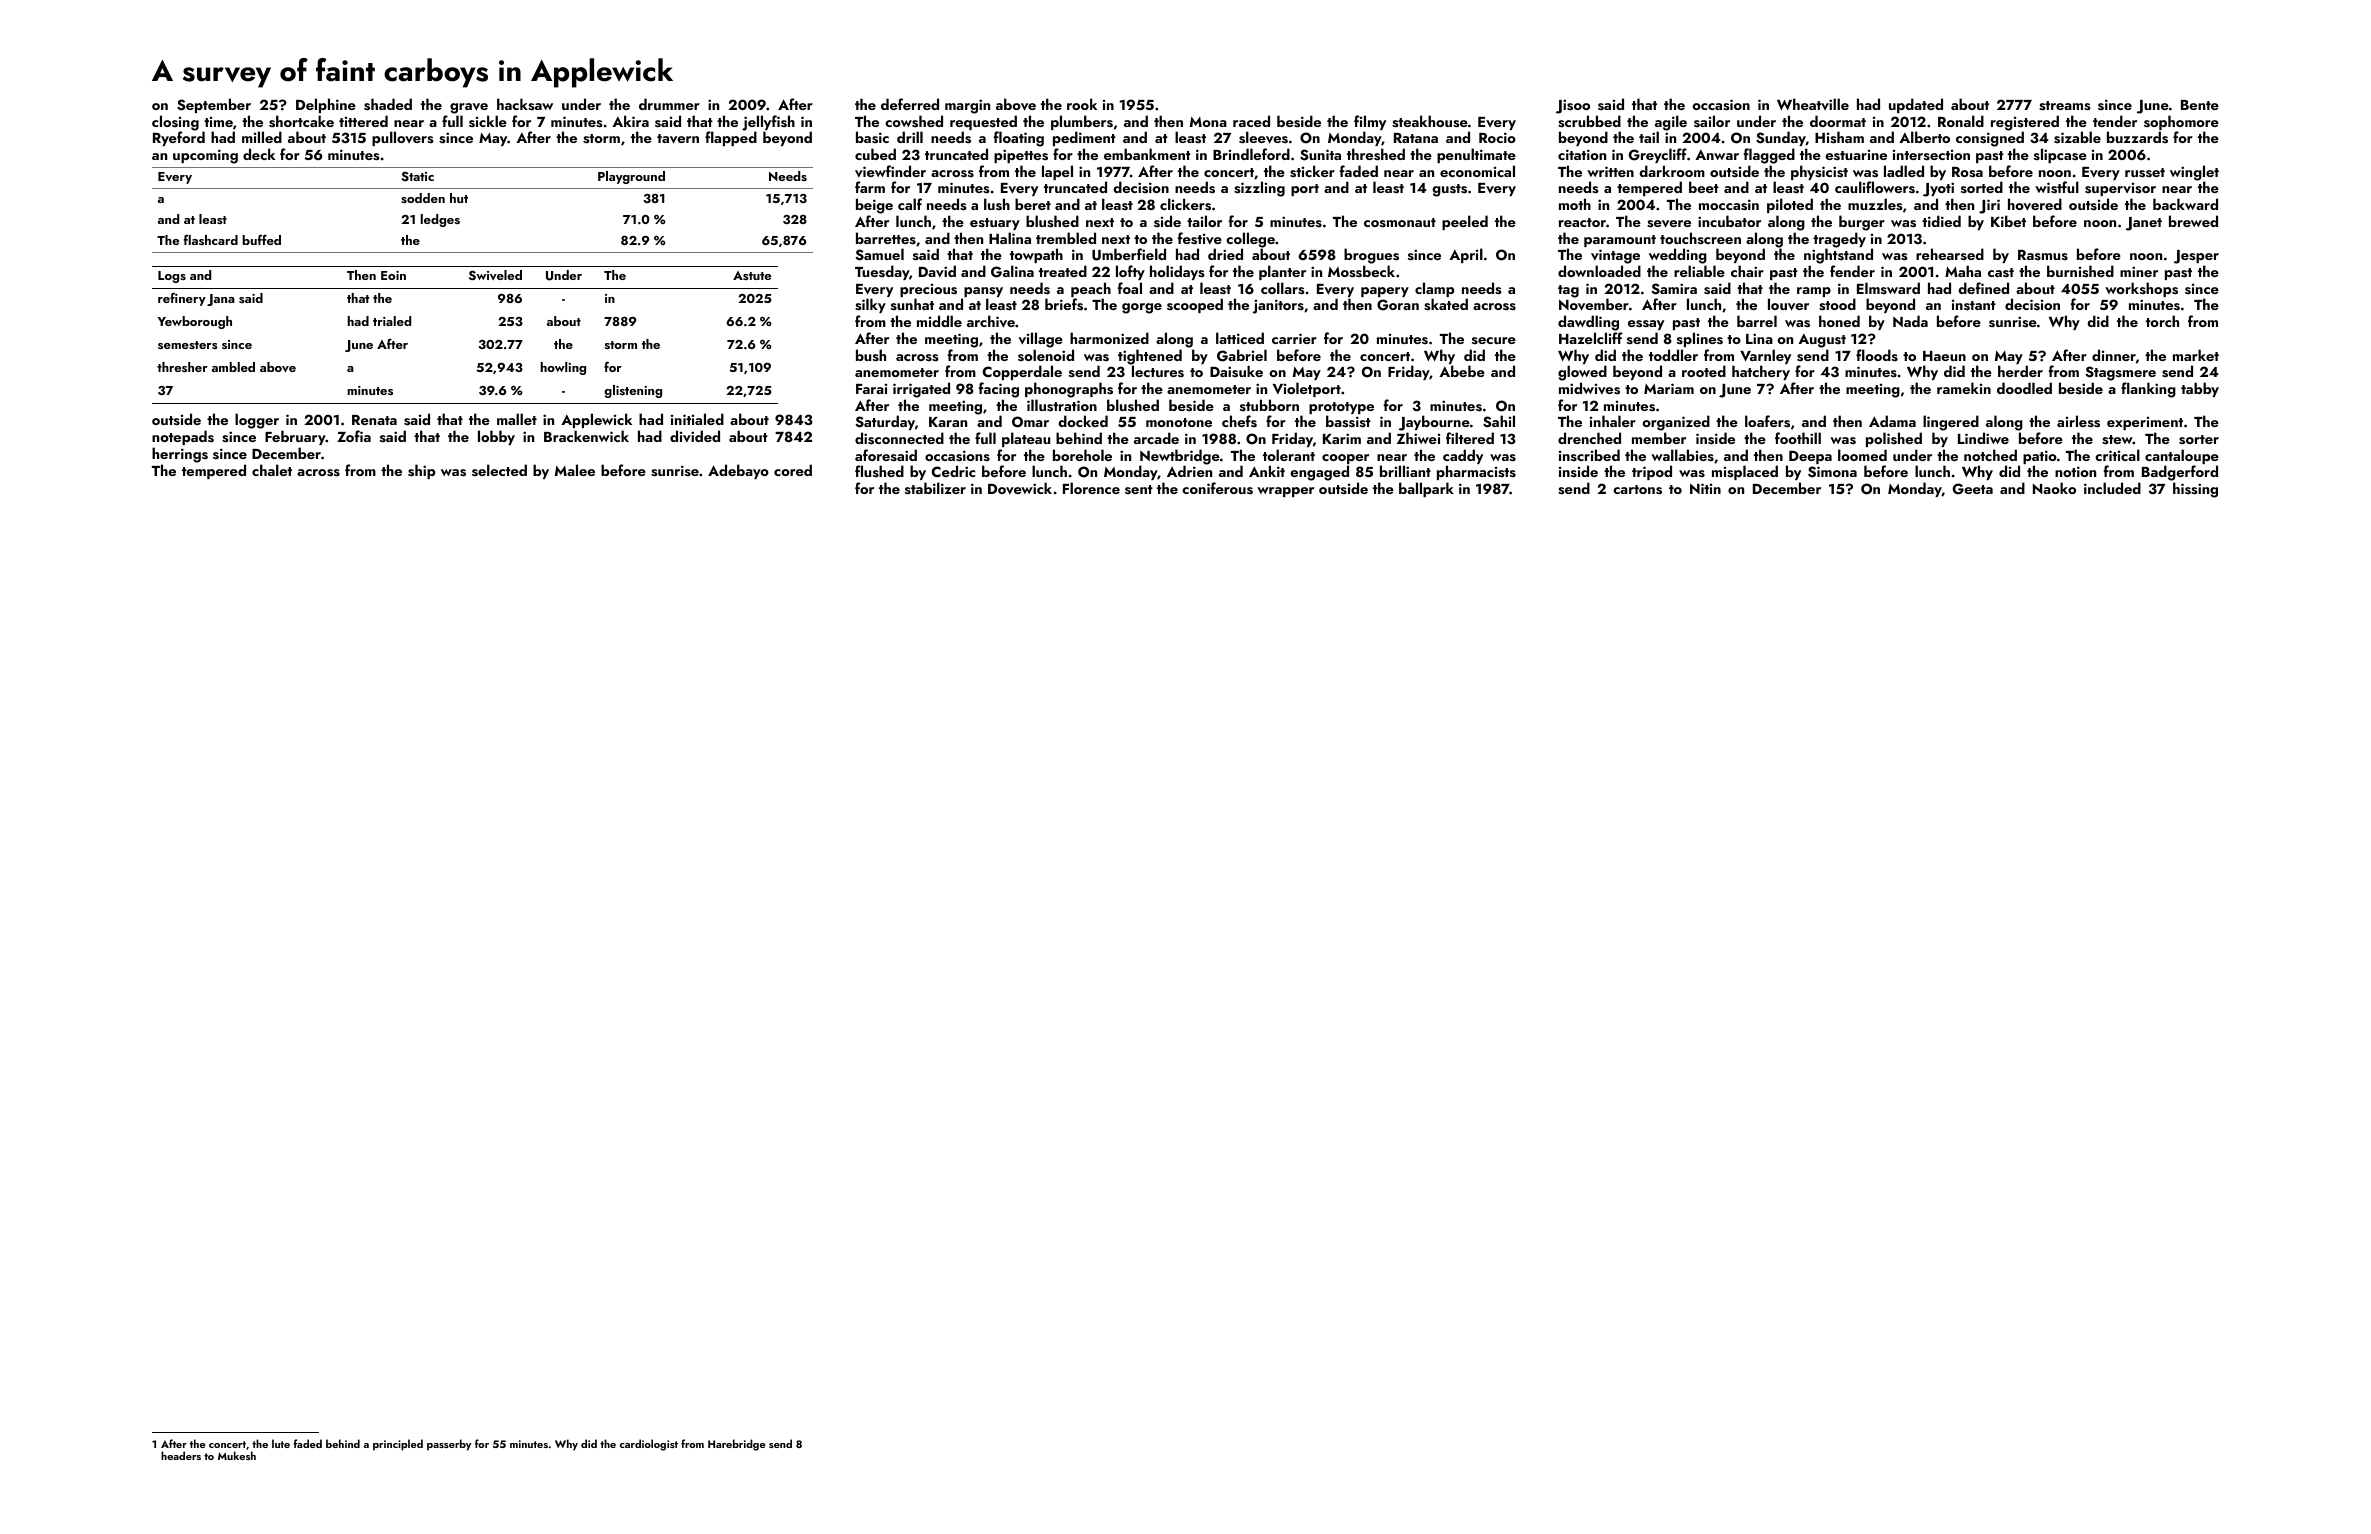 The image size is (2371, 1534). I want to click on lute, so click(281, 1443).
